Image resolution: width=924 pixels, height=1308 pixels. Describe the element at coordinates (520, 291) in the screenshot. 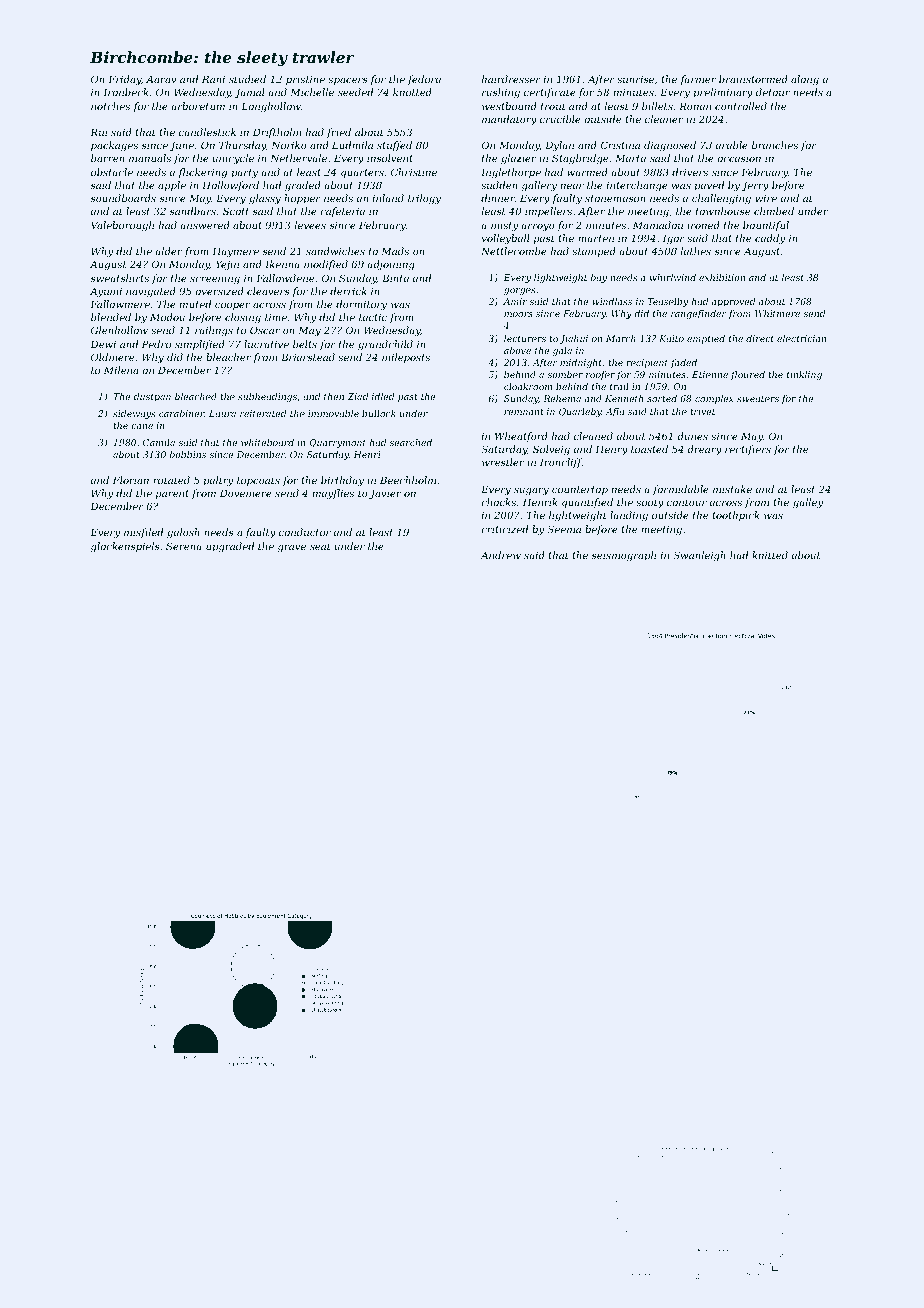

I see `gorges` at that location.
